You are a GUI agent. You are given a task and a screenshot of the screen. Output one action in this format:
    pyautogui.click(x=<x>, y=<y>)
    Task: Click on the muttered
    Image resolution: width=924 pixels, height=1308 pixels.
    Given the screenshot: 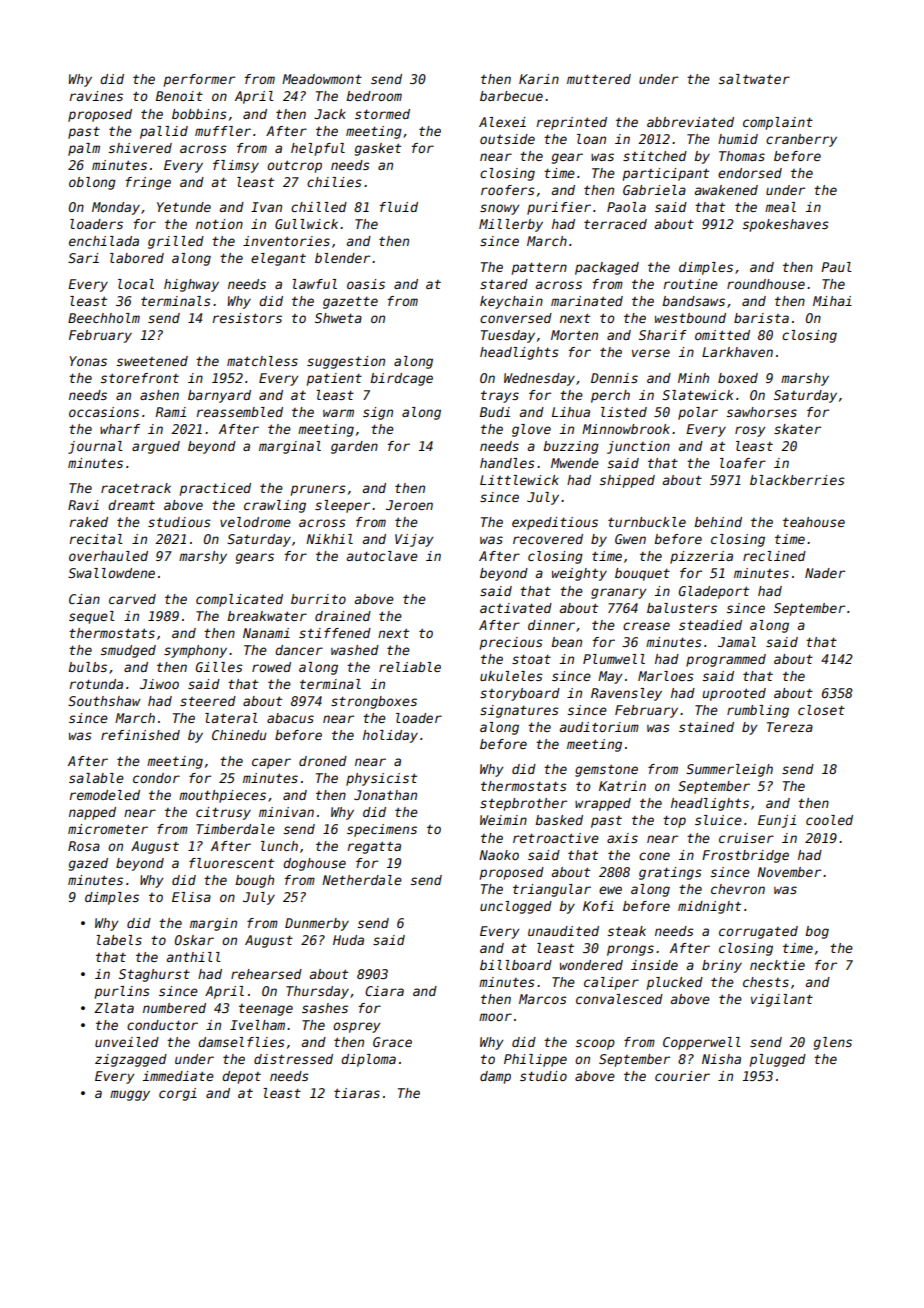 What is the action you would take?
    pyautogui.click(x=599, y=79)
